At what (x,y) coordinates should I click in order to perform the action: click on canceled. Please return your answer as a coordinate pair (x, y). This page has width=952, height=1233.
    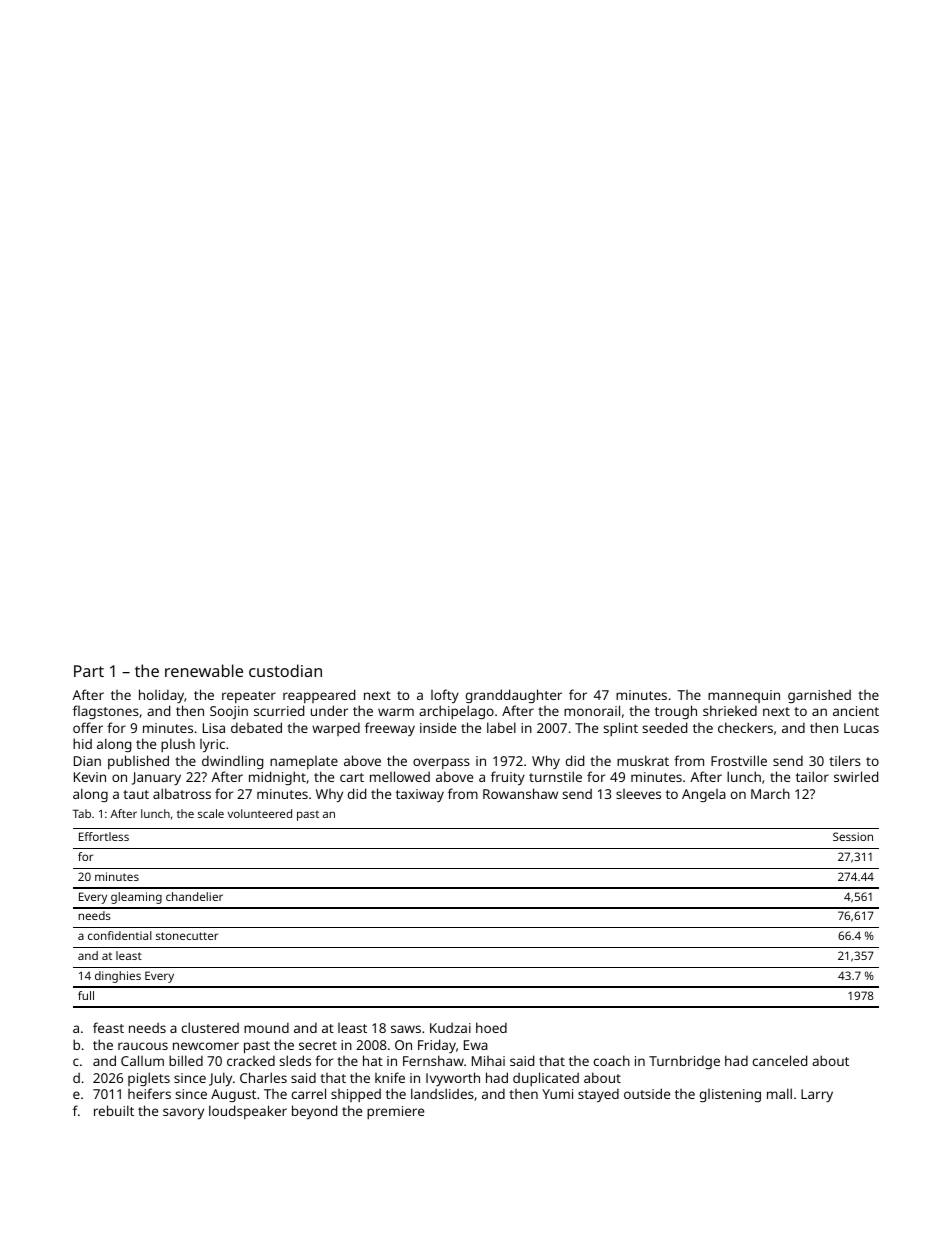
    Looking at the image, I should click on (780, 1060).
